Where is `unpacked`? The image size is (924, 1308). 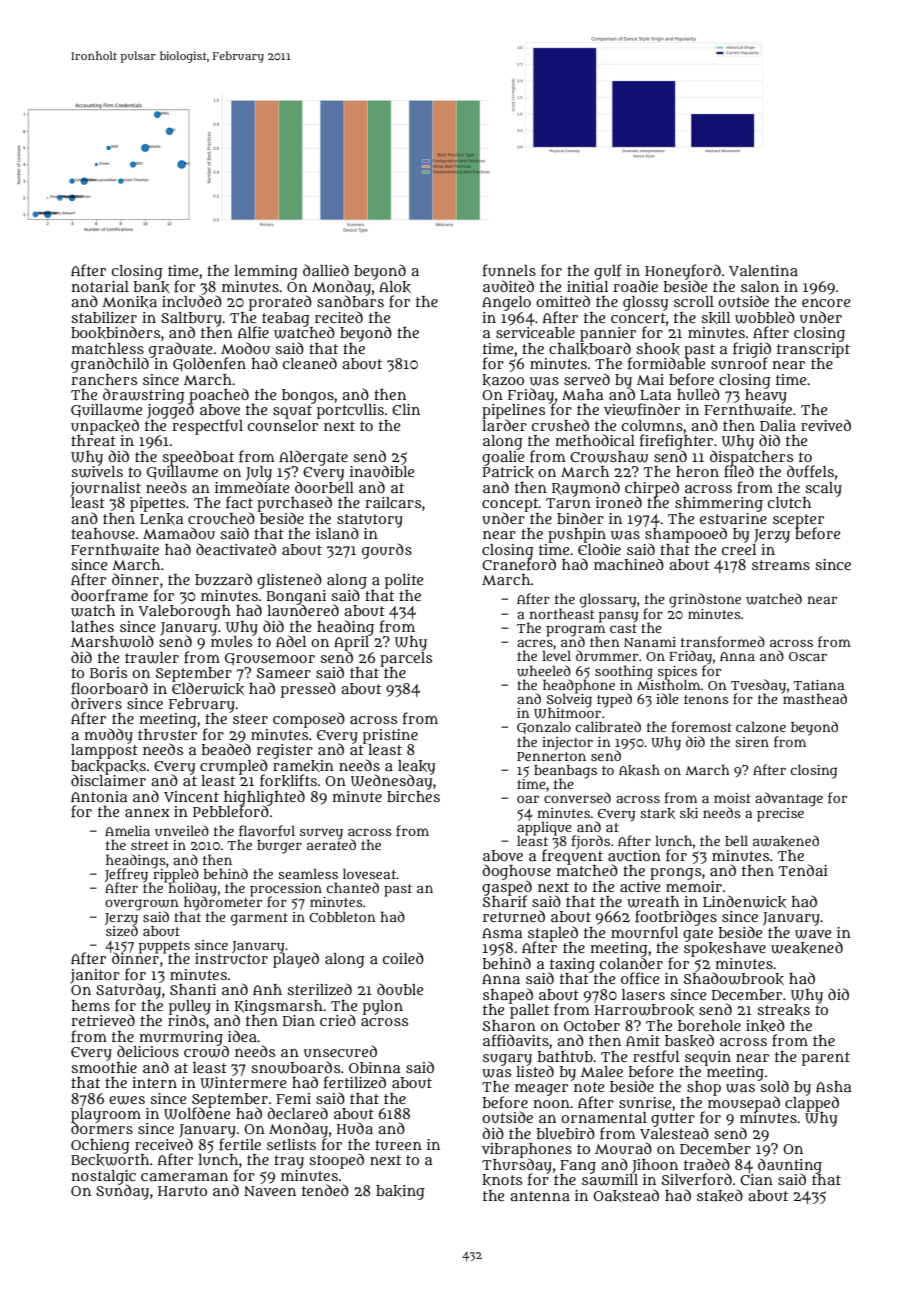 unpacked is located at coordinates (105, 427).
